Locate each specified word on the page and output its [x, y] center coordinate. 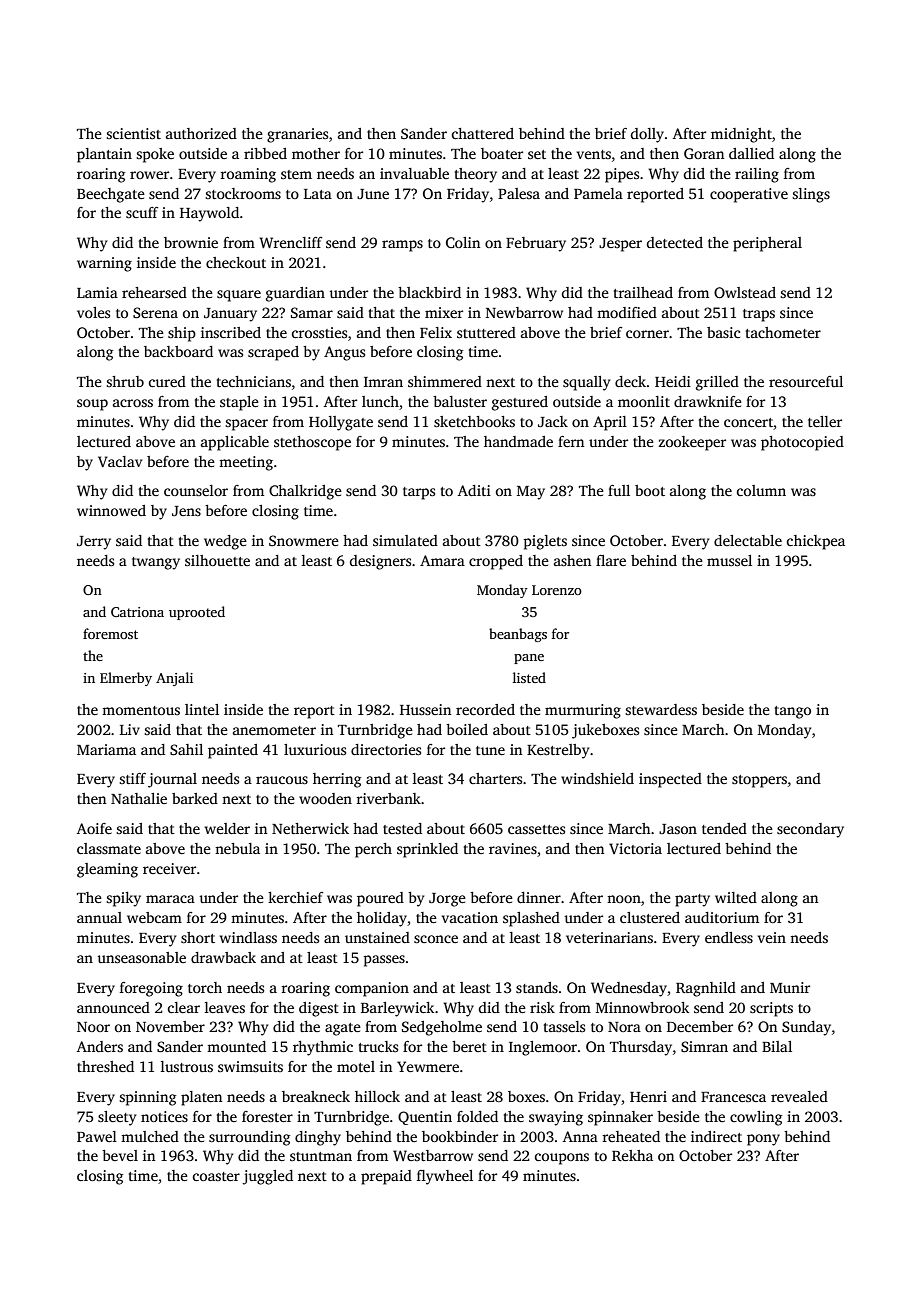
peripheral [767, 244]
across [133, 403]
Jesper [620, 245]
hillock [377, 1096]
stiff [132, 778]
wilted [736, 897]
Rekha [632, 1155]
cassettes [536, 829]
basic [723, 332]
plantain [104, 155]
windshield [597, 778]
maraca [170, 899]
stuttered [486, 332]
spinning [147, 1098]
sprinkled [427, 850]
